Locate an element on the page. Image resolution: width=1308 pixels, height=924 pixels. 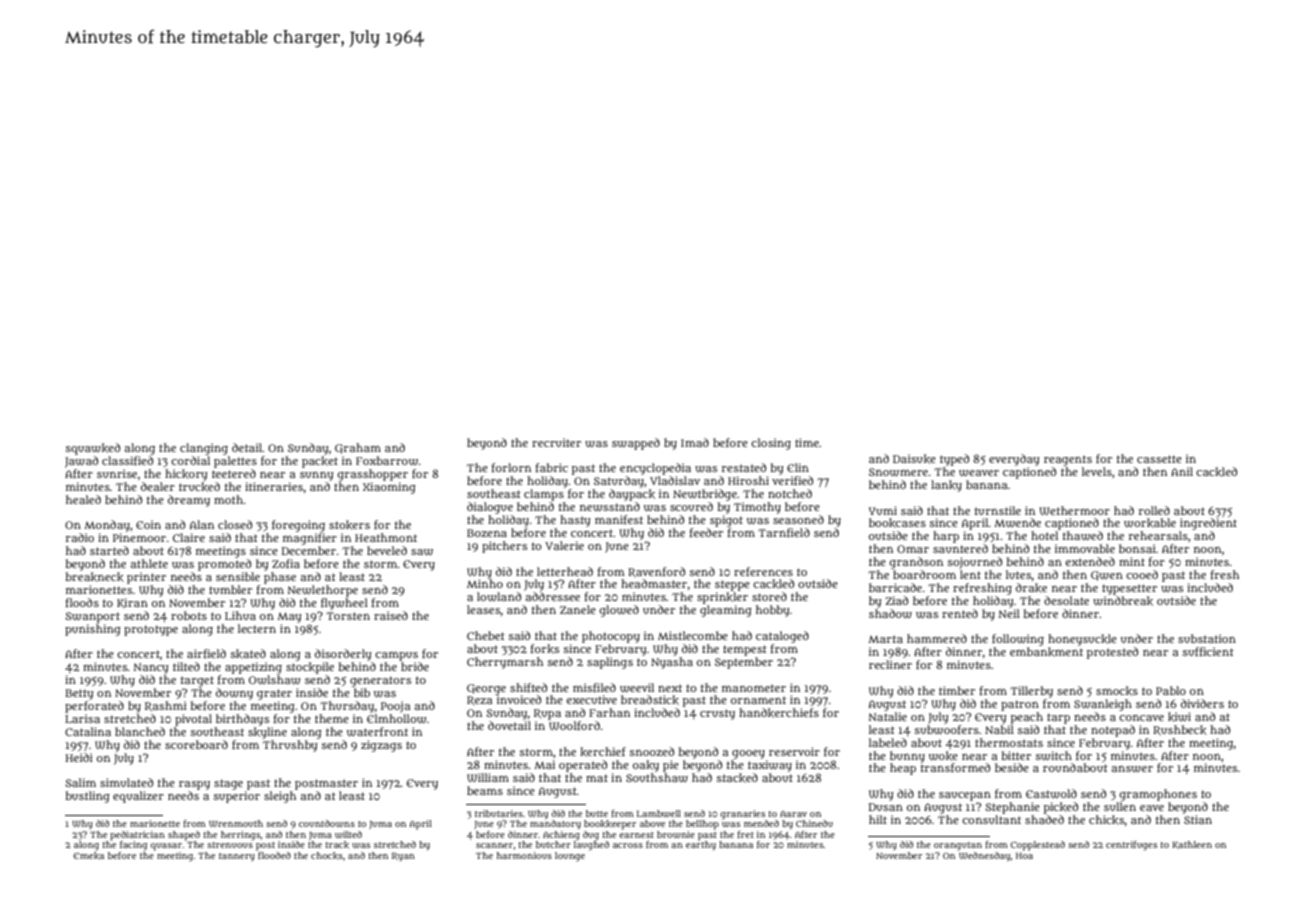
Hoa is located at coordinates (1024, 856).
